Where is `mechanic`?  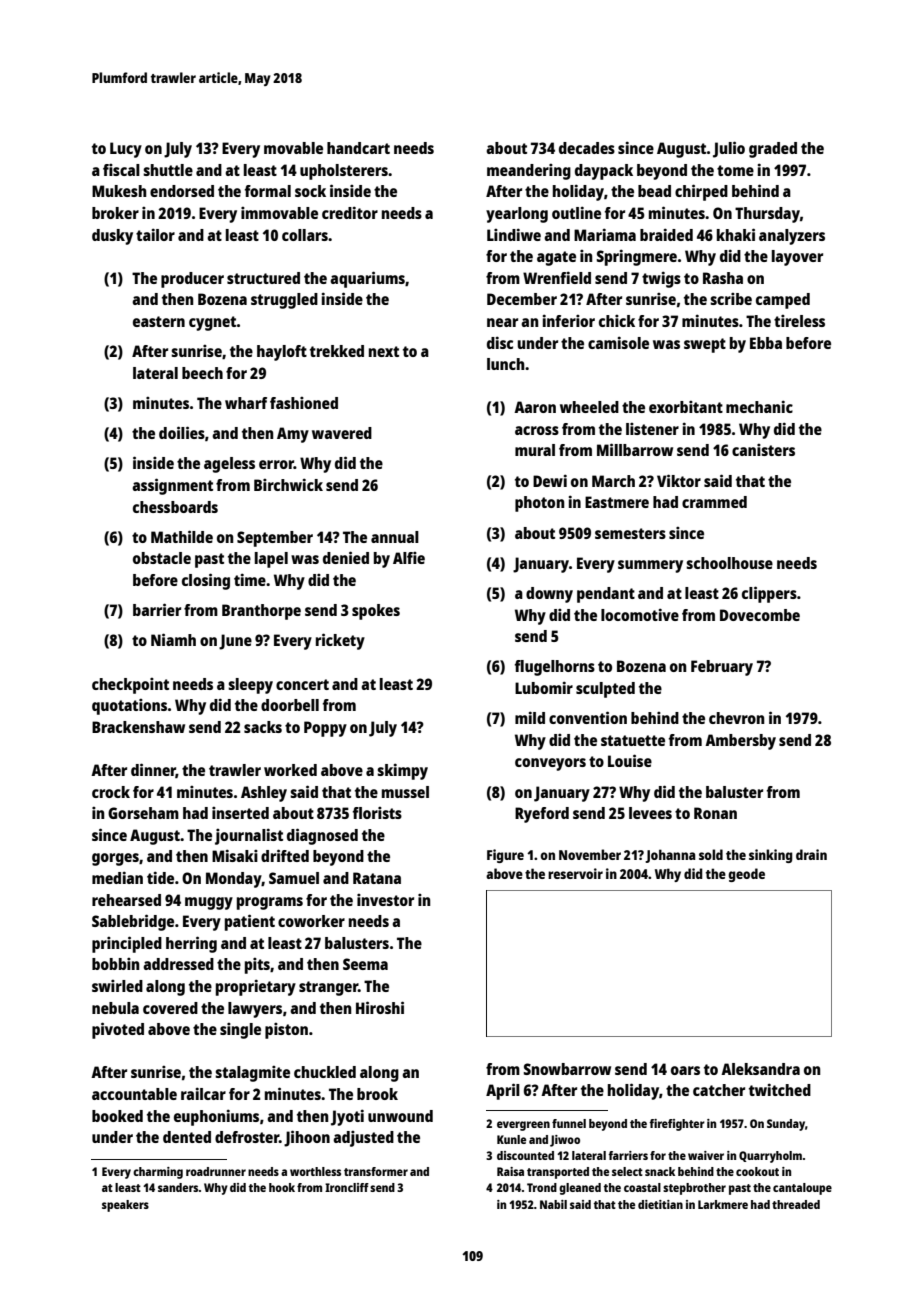 mechanic is located at coordinates (759, 406).
